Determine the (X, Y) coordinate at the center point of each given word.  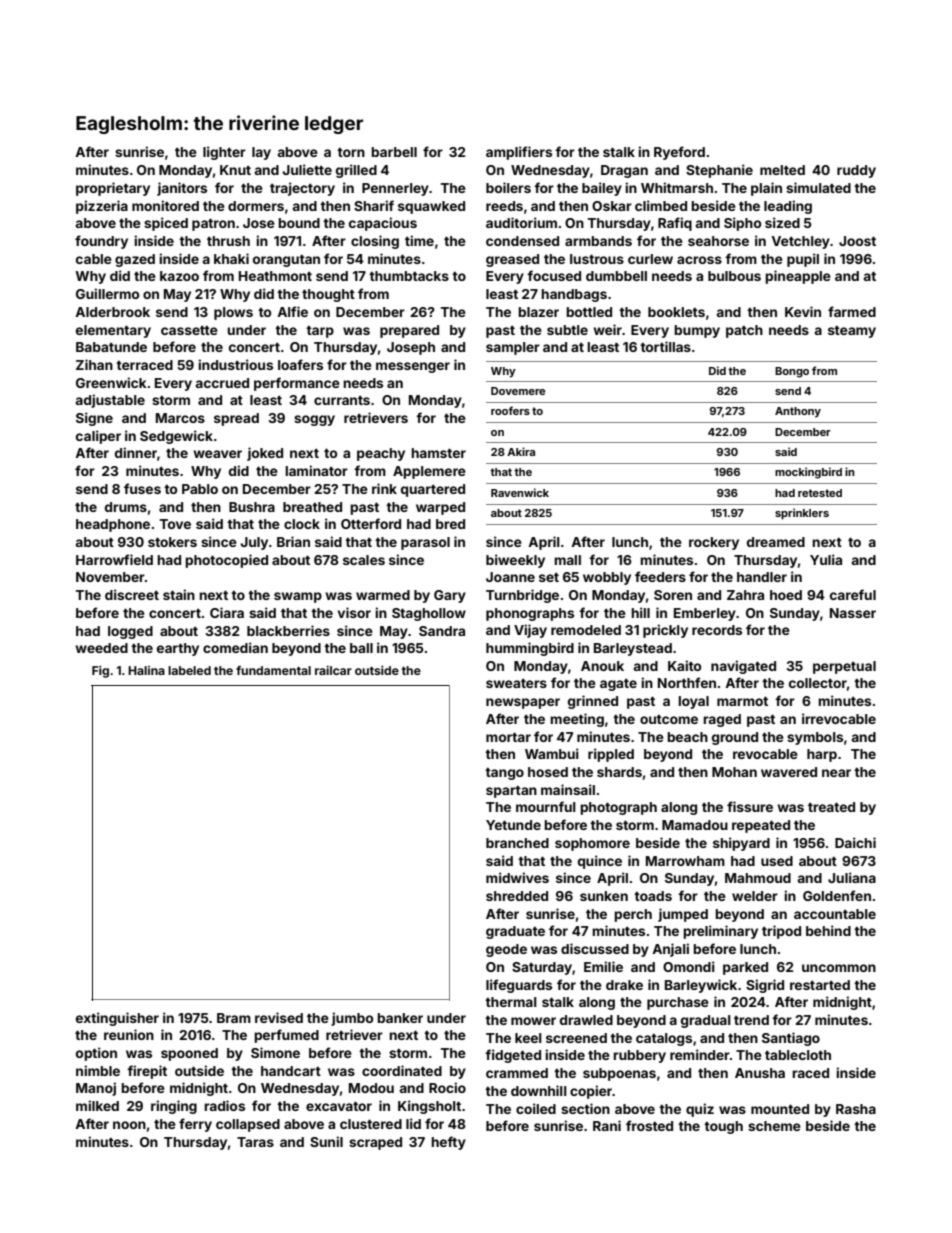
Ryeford (679, 153)
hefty (448, 1143)
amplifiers (519, 153)
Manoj (96, 1089)
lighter (224, 153)
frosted (649, 1125)
